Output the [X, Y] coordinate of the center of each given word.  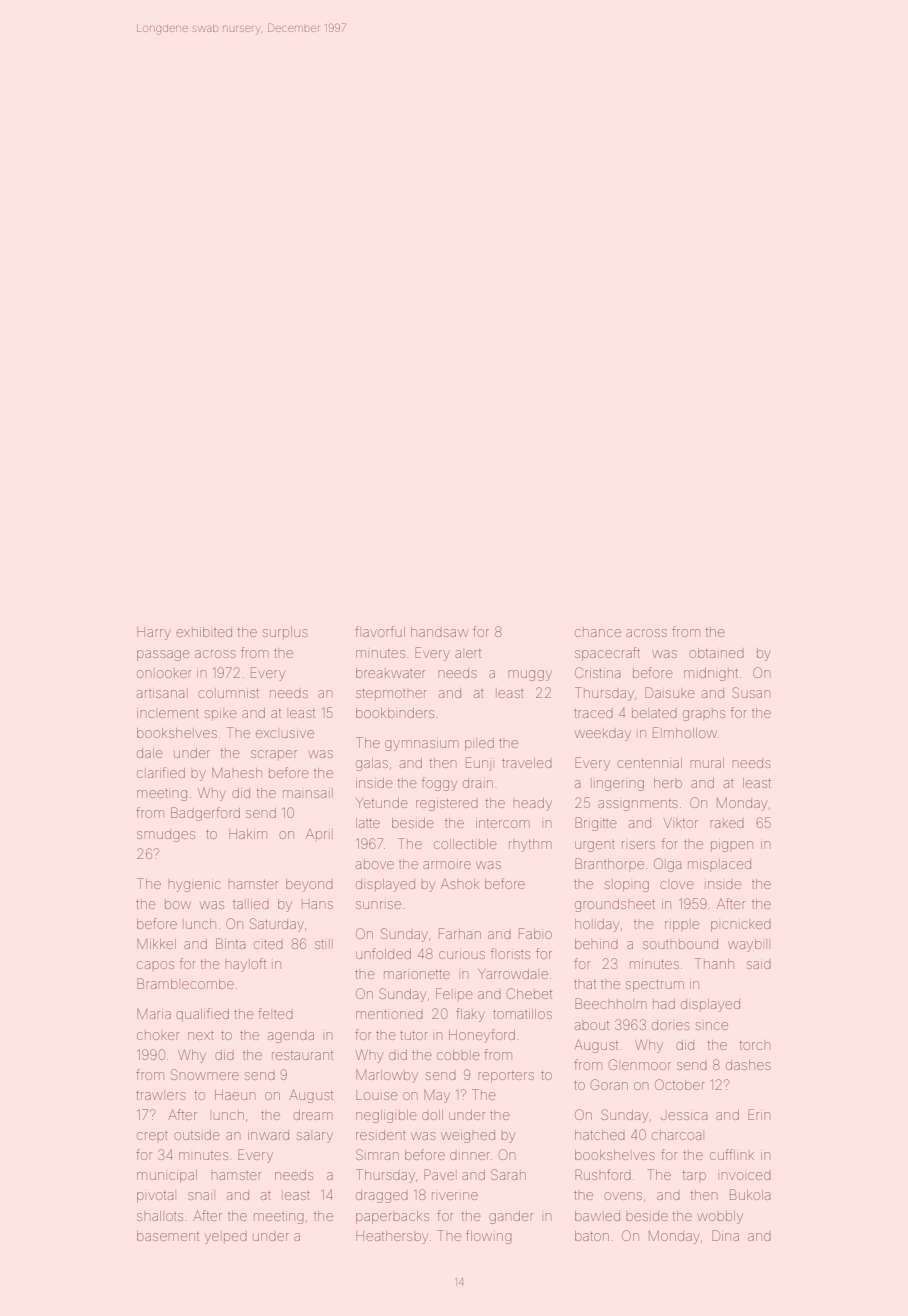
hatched [600, 1135]
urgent [595, 846]
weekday [603, 735]
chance [598, 633]
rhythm [530, 845]
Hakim [248, 834]
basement [168, 1236]
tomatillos [522, 1014]
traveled [527, 763]
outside [197, 1135]
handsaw [439, 632]
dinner [470, 1156]
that [585, 984]
